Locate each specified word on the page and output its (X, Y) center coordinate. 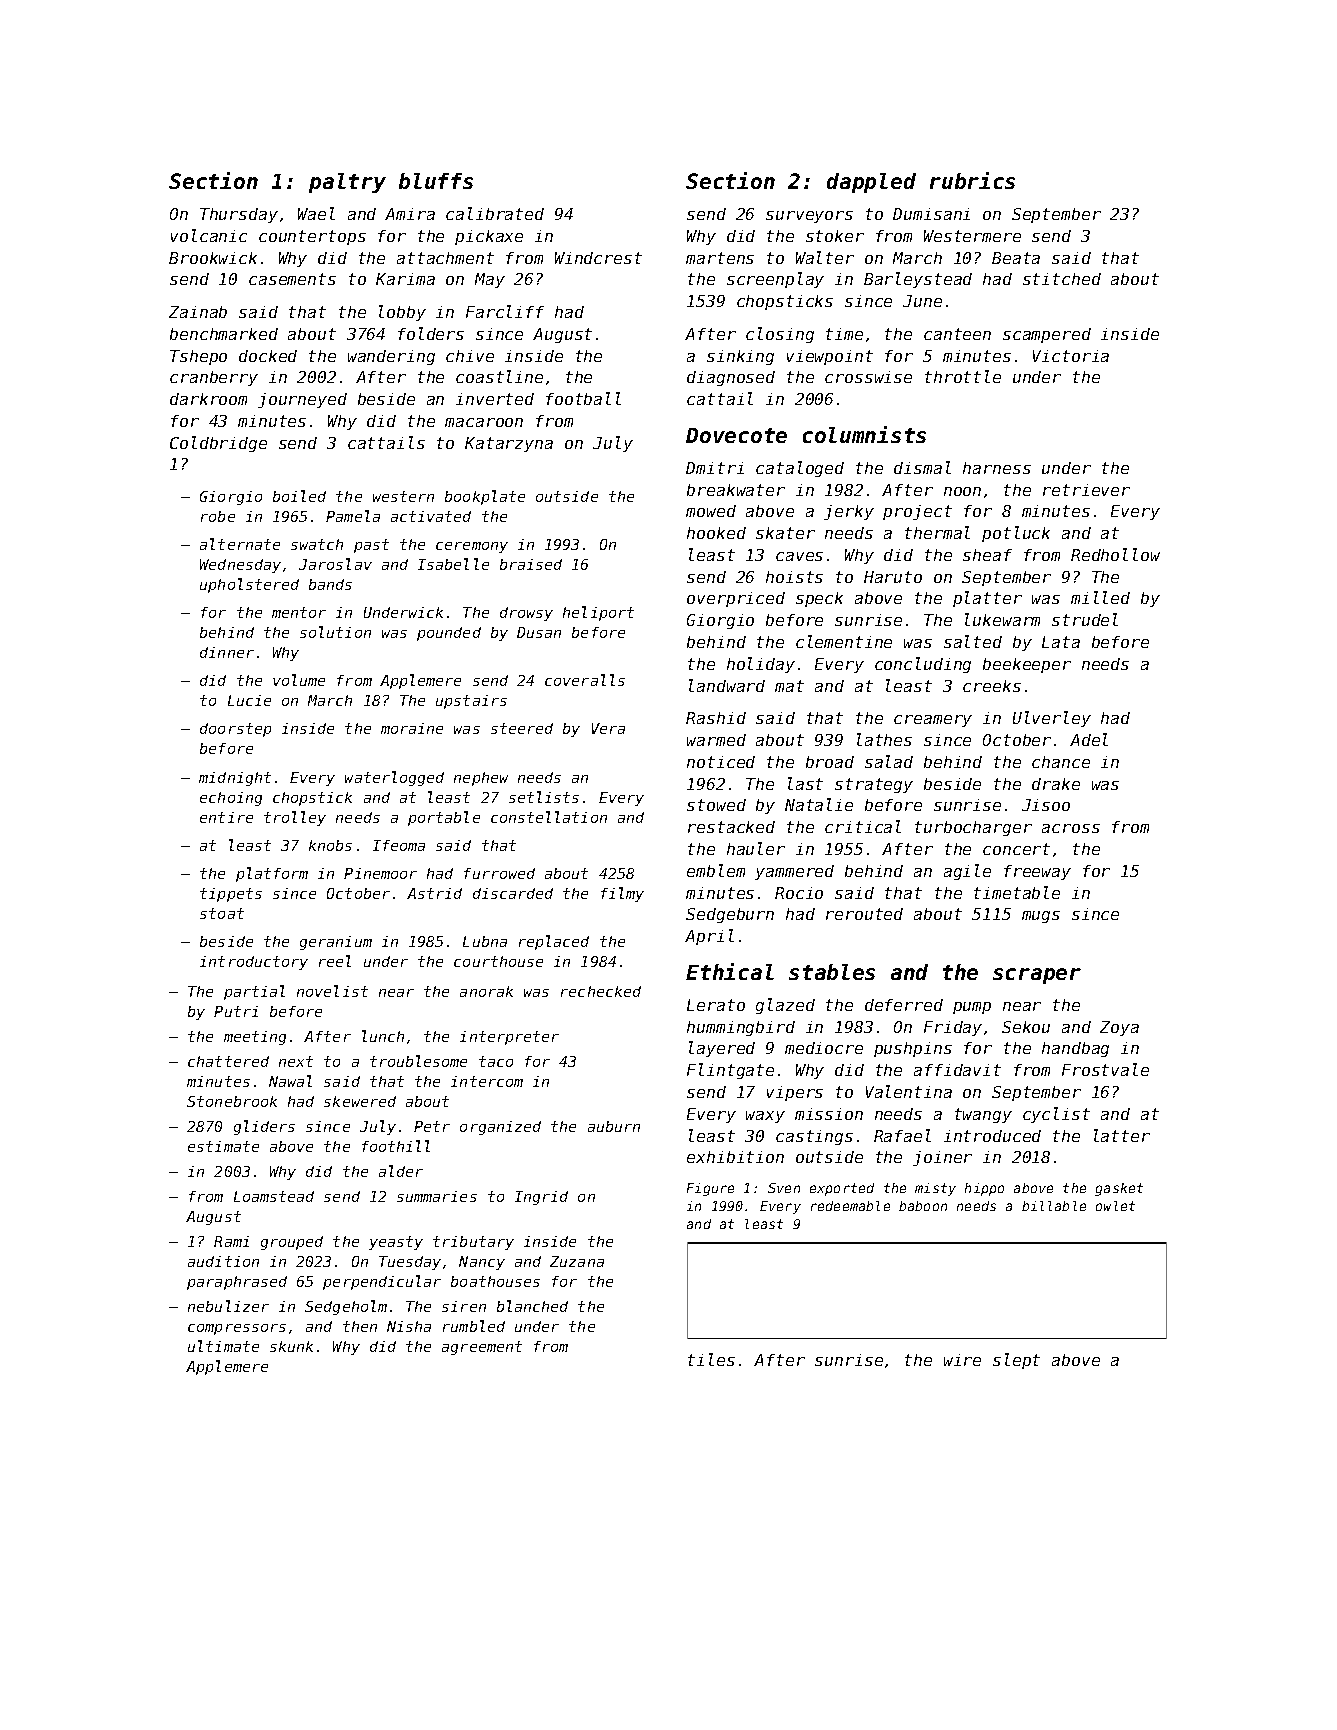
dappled (871, 183)
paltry (347, 183)
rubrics (972, 180)
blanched (532, 1306)
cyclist (1056, 1115)
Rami (231, 1241)
